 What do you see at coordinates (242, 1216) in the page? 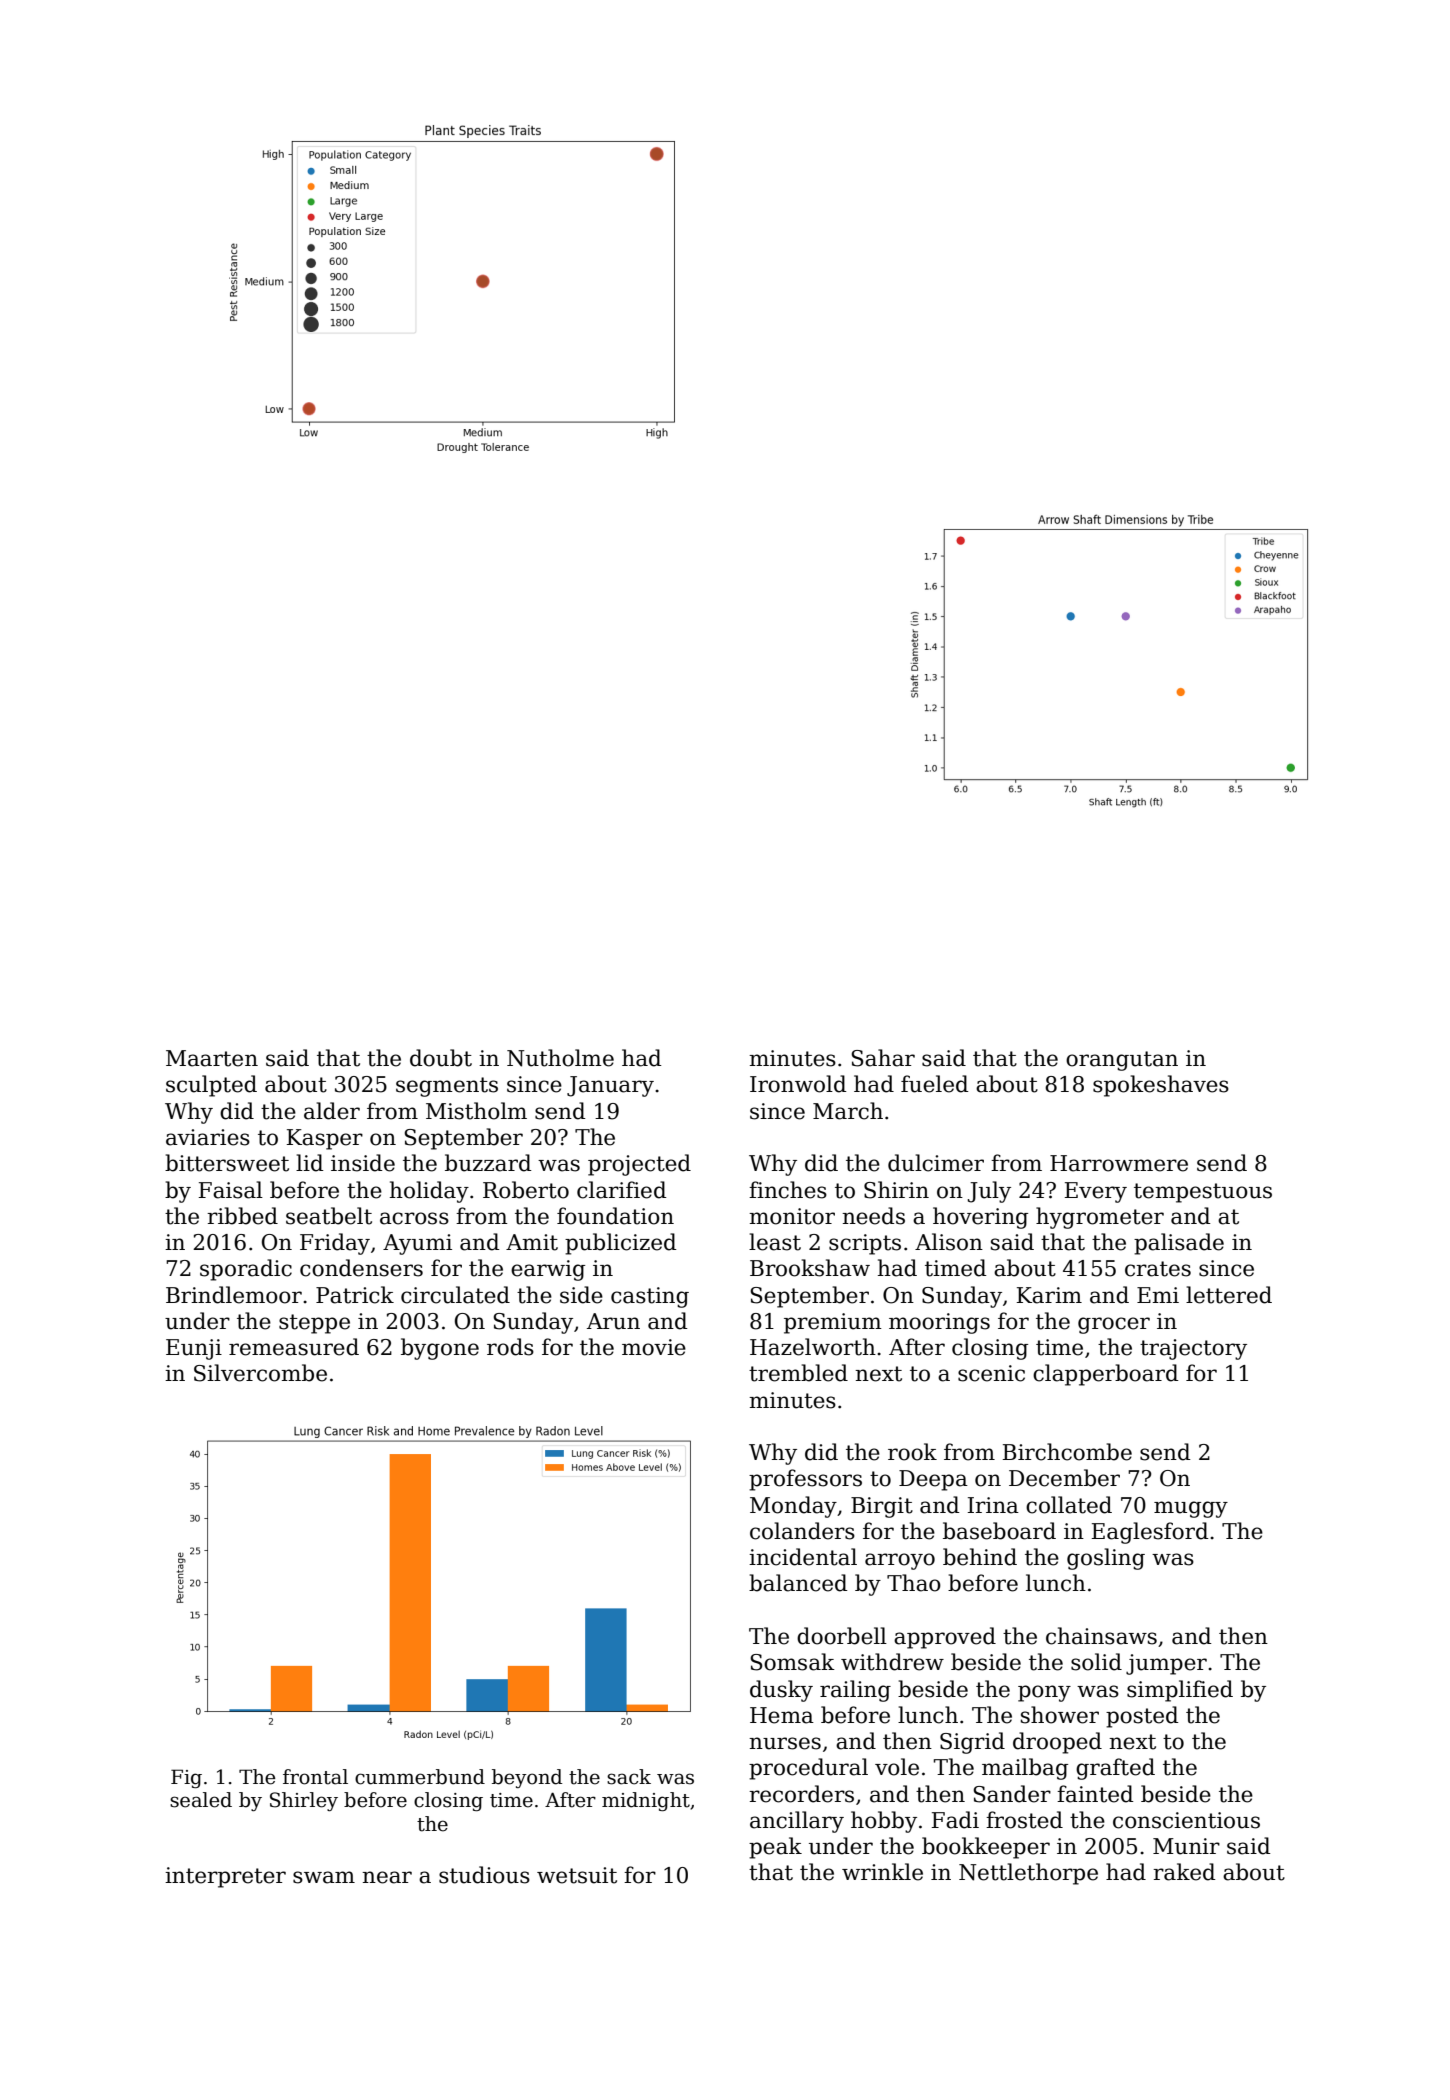
I see `ribbed` at bounding box center [242, 1216].
